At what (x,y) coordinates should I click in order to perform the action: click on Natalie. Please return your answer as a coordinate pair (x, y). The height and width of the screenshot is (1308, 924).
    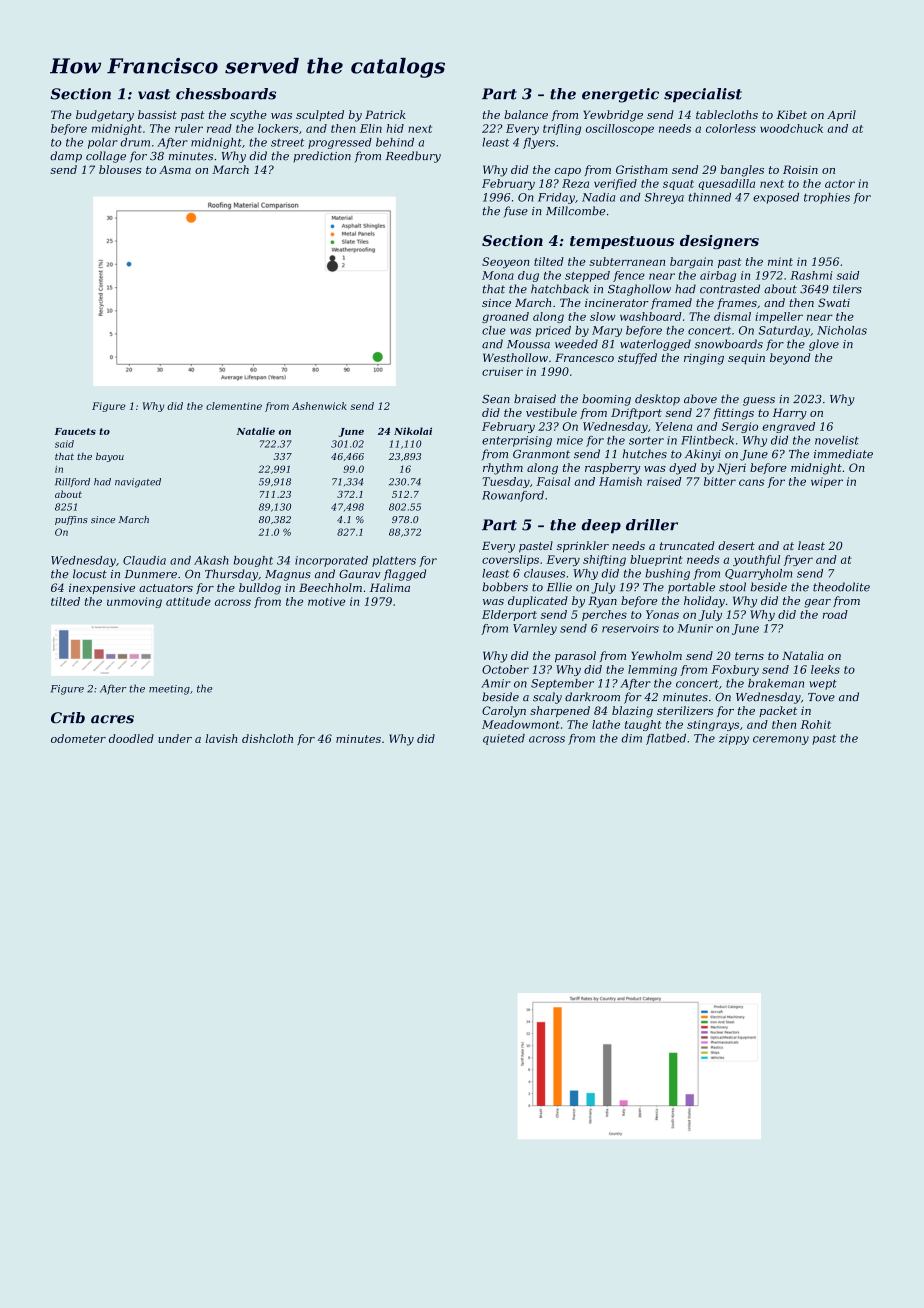
    Looking at the image, I should click on (255, 431).
